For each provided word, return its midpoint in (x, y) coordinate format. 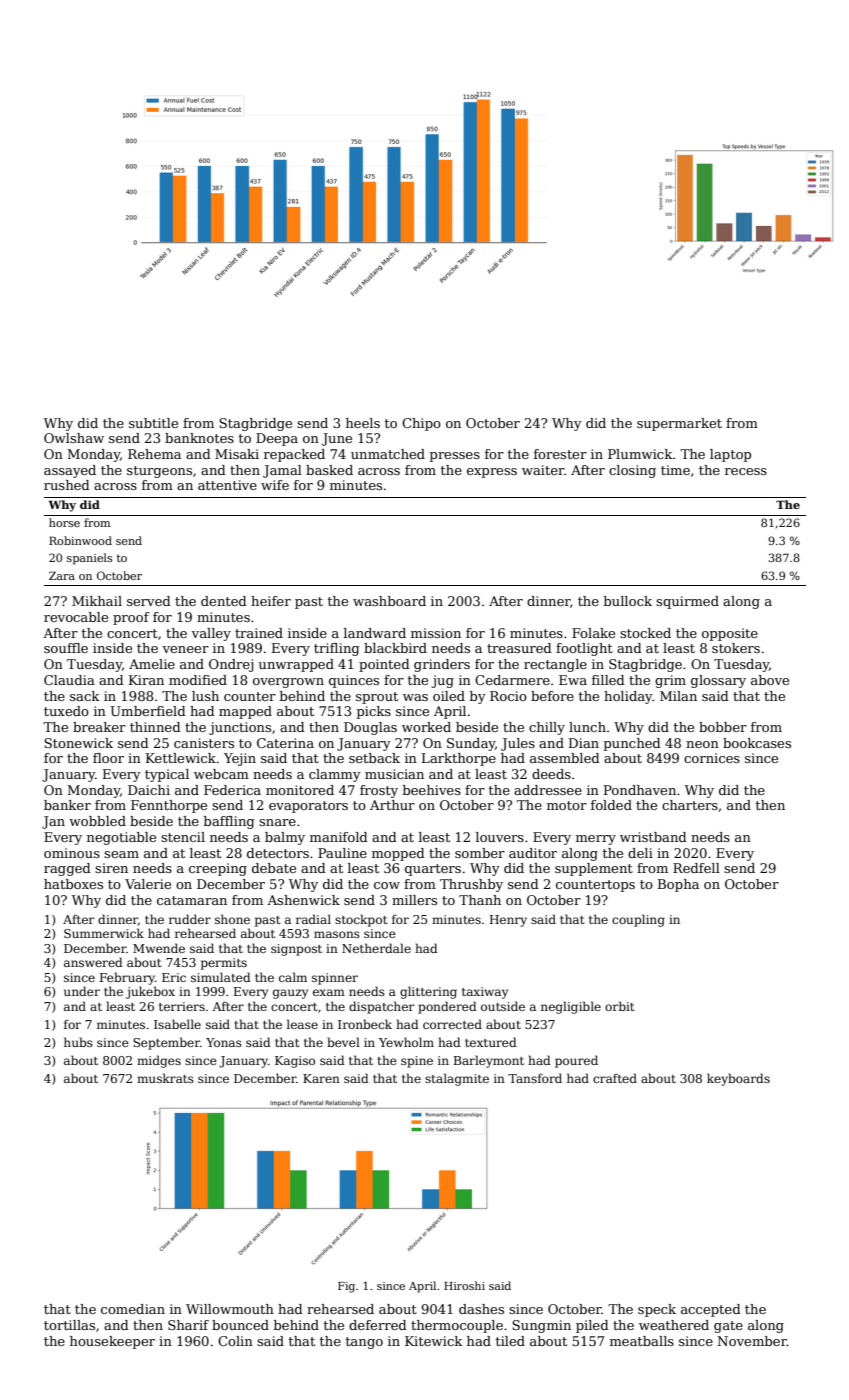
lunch (587, 727)
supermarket (679, 424)
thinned (155, 727)
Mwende (159, 948)
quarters (433, 870)
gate (728, 1327)
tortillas (69, 1325)
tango (364, 1343)
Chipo (421, 424)
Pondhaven (640, 790)
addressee (548, 790)
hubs (78, 1042)
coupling (638, 920)
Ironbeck (365, 1024)
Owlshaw (74, 438)
